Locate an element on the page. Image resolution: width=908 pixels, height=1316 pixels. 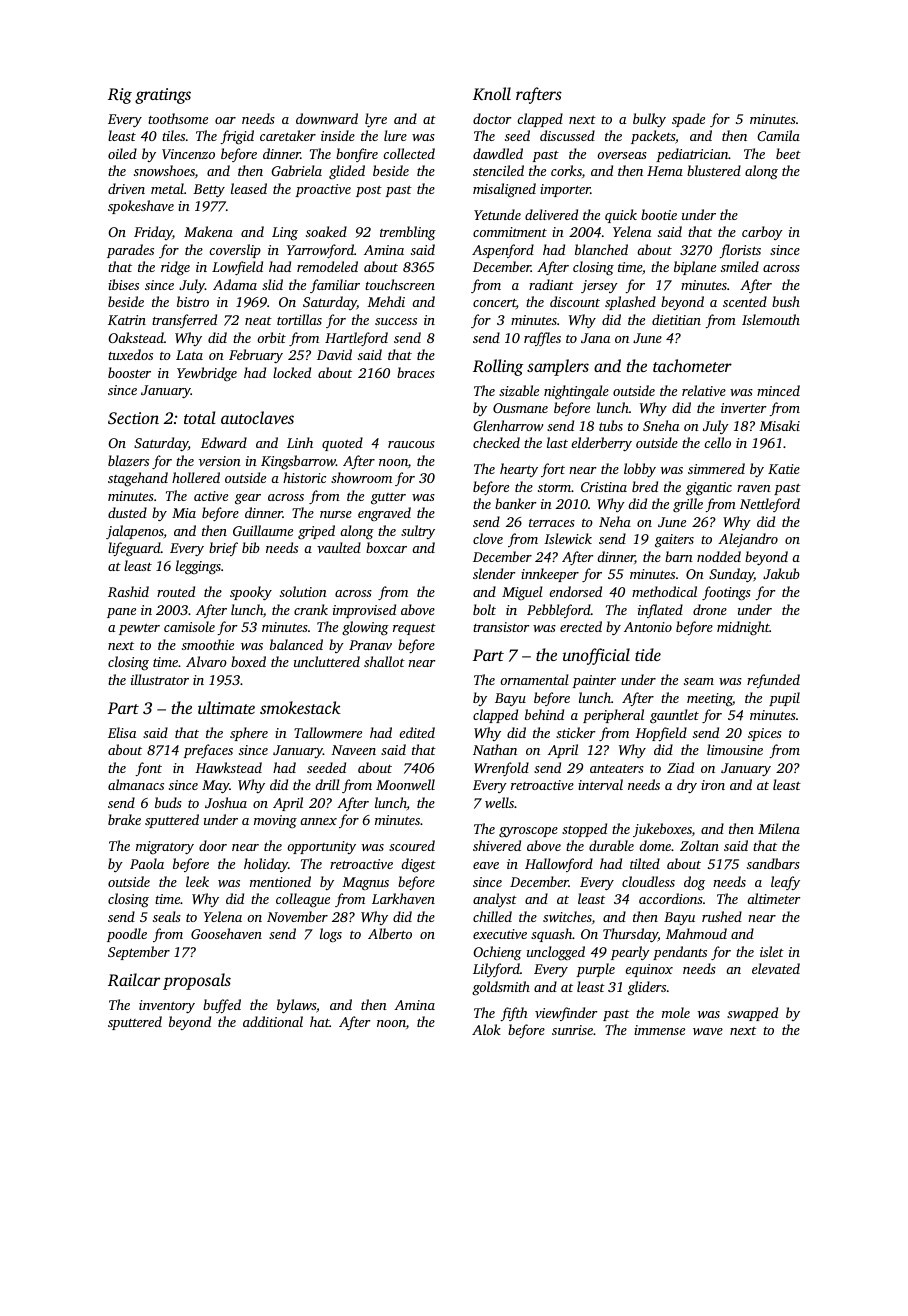
David is located at coordinates (334, 354).
